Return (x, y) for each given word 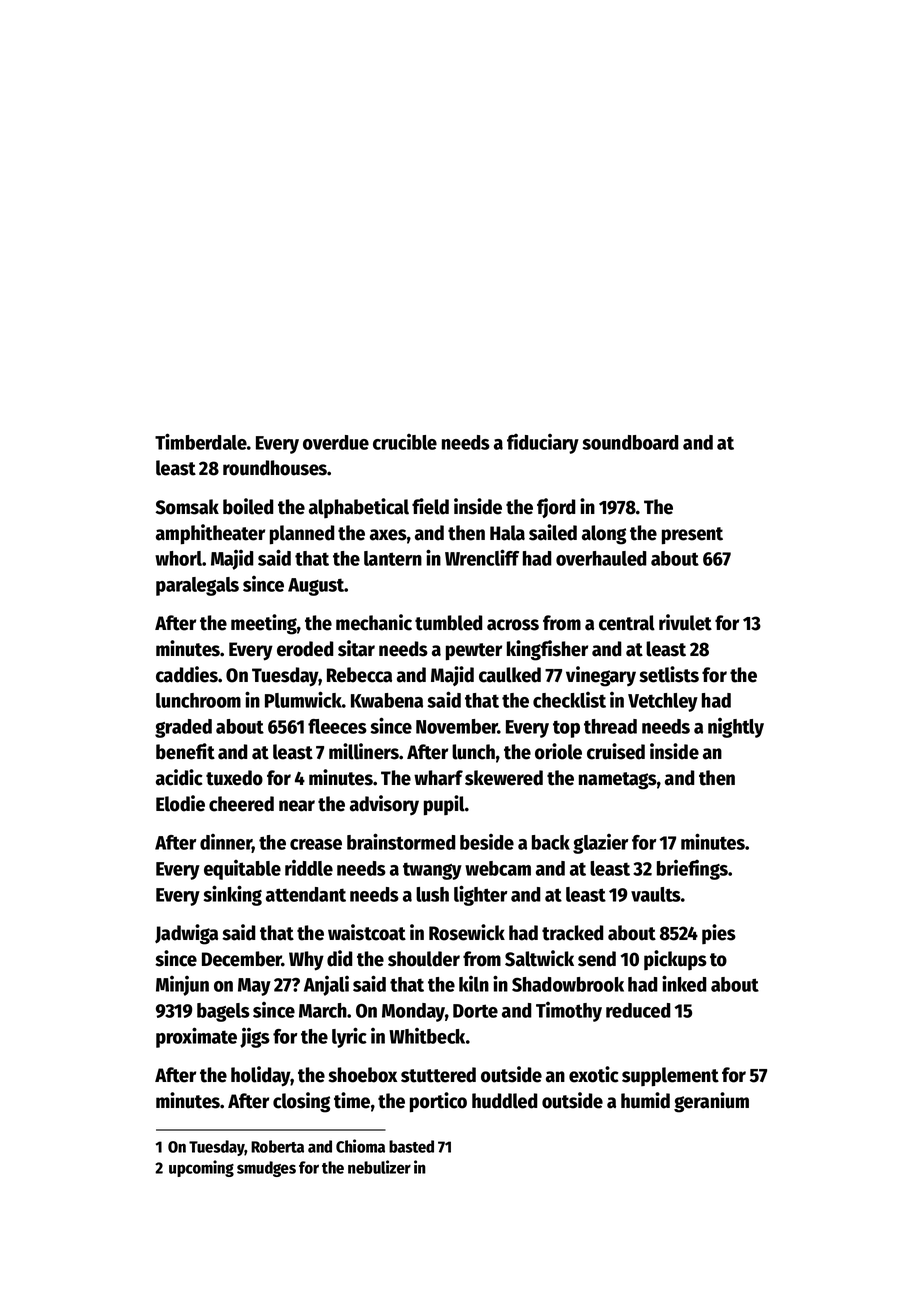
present (692, 536)
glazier (600, 844)
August (316, 587)
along (604, 535)
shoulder (424, 959)
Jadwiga (186, 934)
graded (183, 728)
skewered (504, 778)
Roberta (277, 1146)
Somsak (187, 507)
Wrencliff (482, 557)
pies (719, 934)
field (430, 506)
